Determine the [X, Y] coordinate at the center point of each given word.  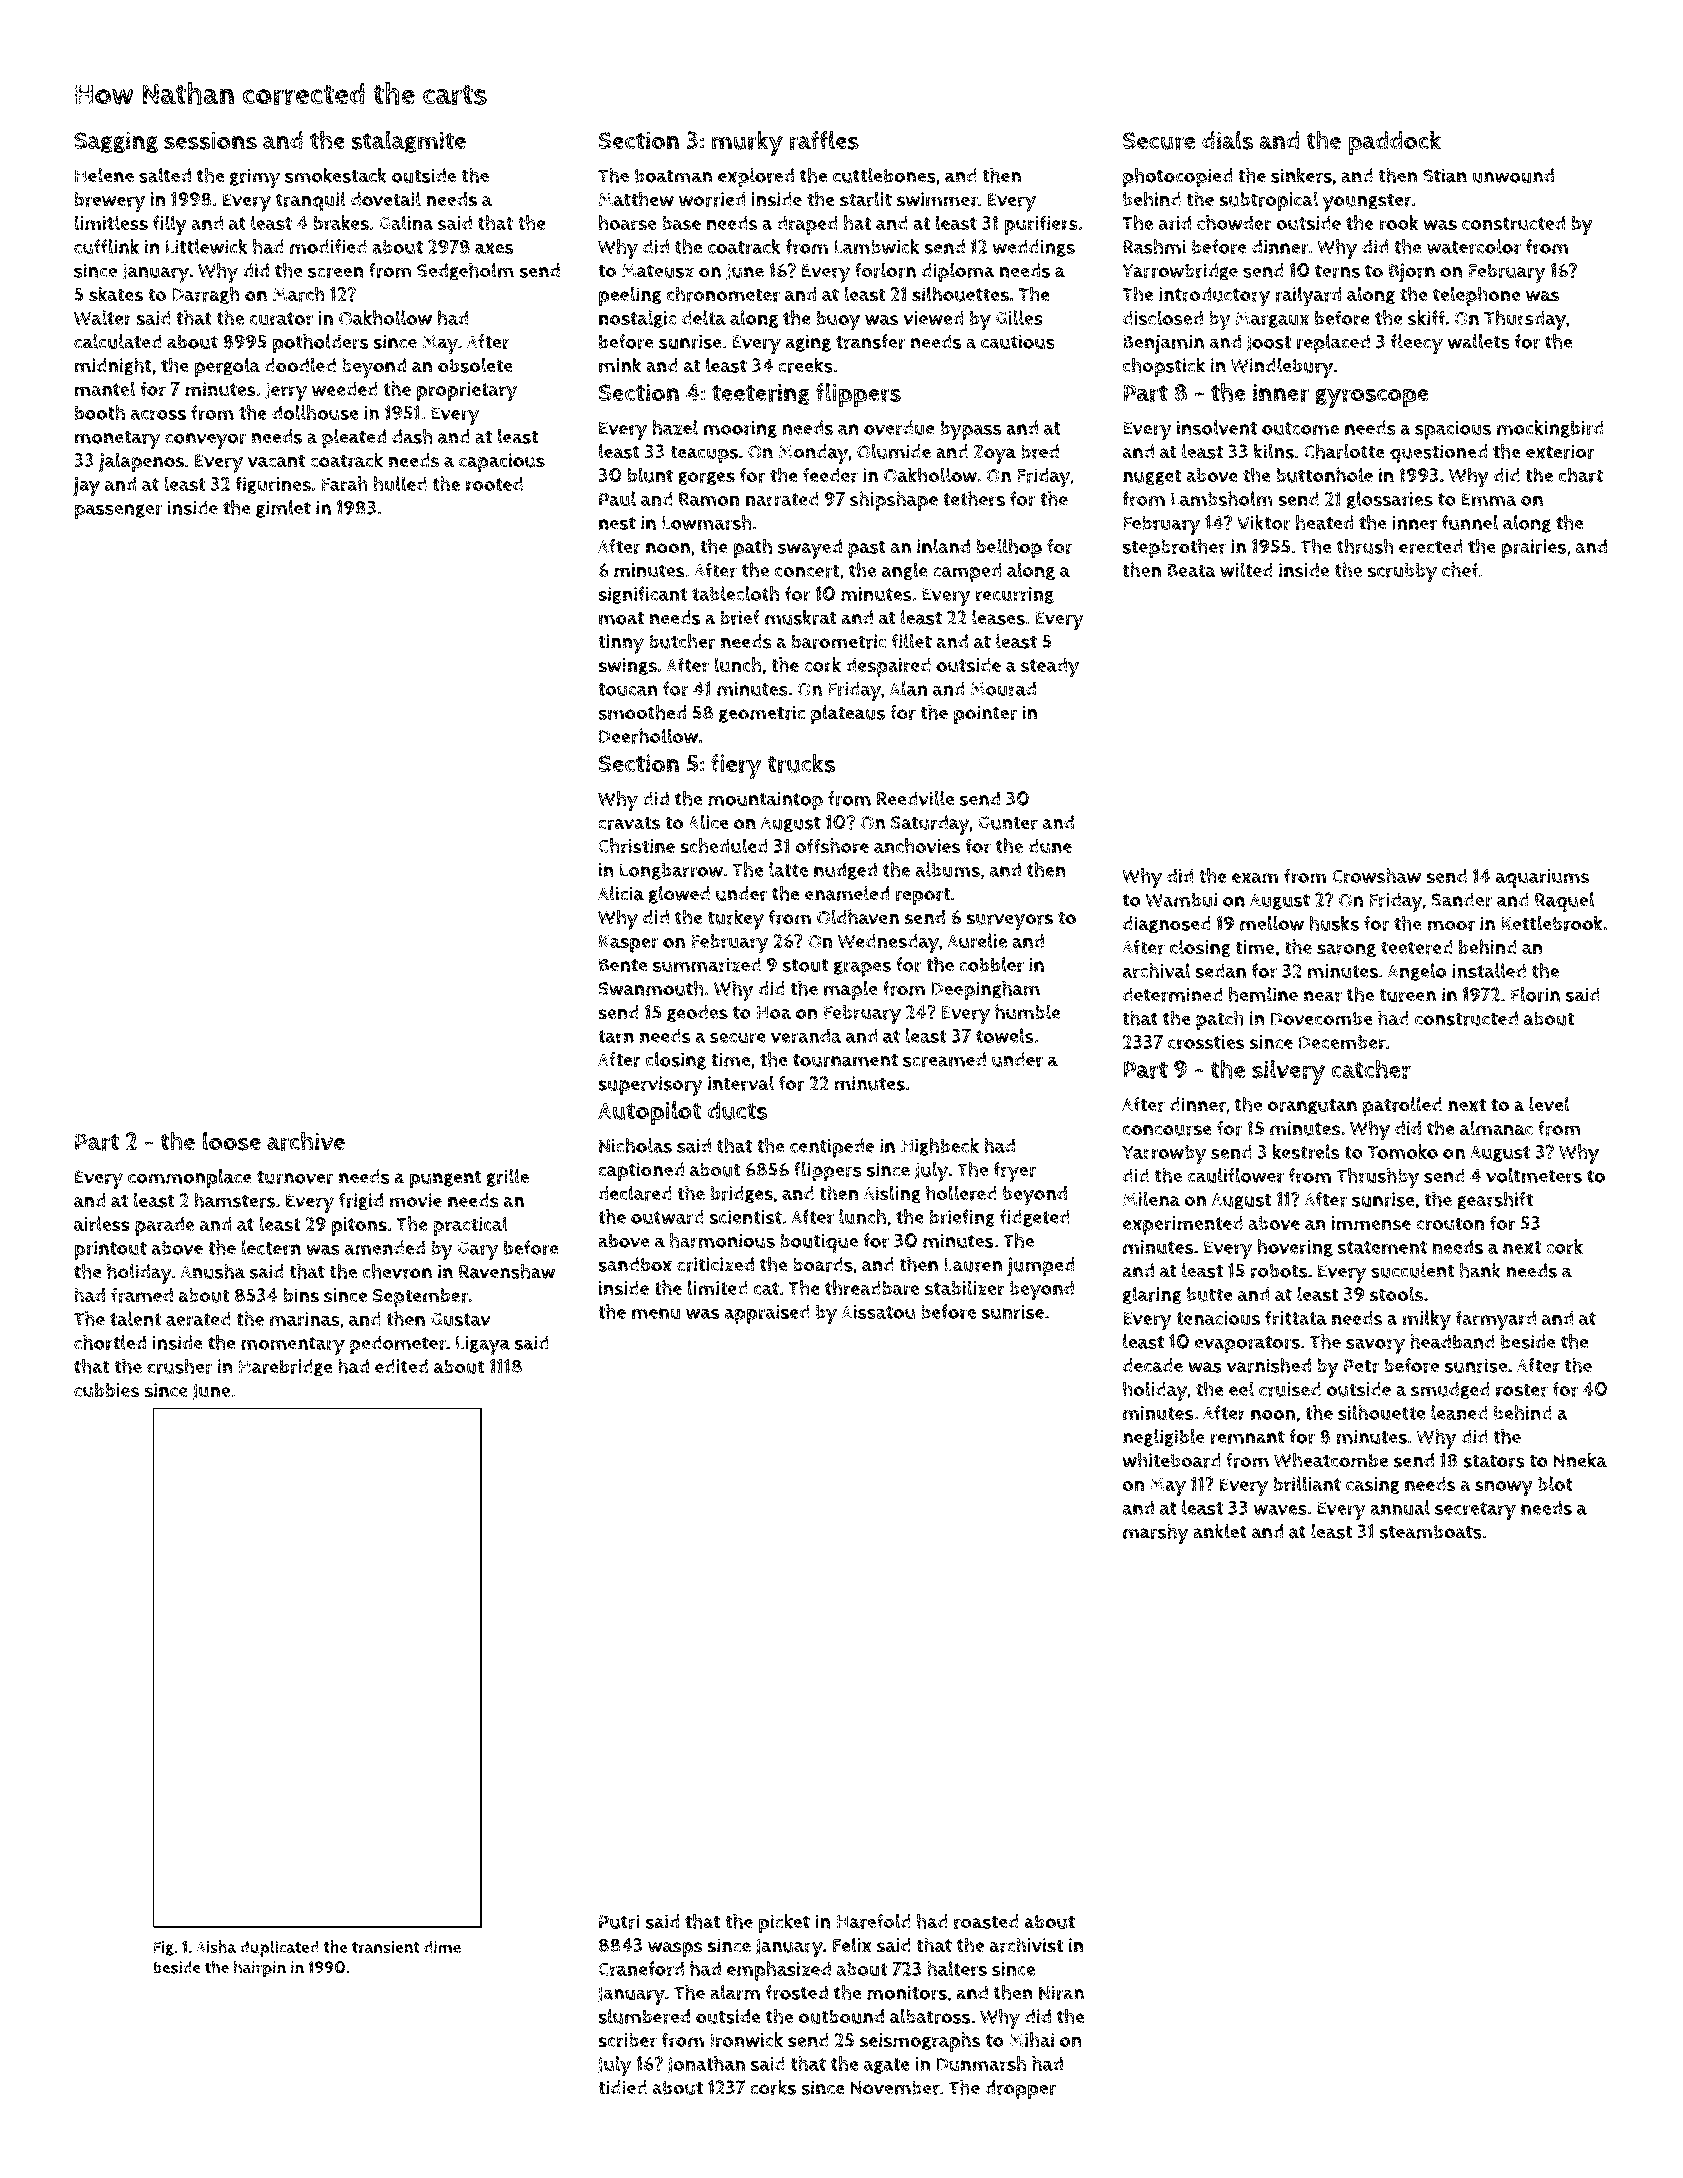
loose [231, 1141]
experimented [1182, 1225]
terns [1337, 271]
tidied [622, 2087]
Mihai [1031, 2040]
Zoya [995, 454]
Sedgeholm [465, 271]
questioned [1439, 454]
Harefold [873, 1921]
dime [442, 1946]
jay [86, 487]
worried [712, 199]
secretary [1475, 1511]
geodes [697, 1014]
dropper [1020, 2090]
